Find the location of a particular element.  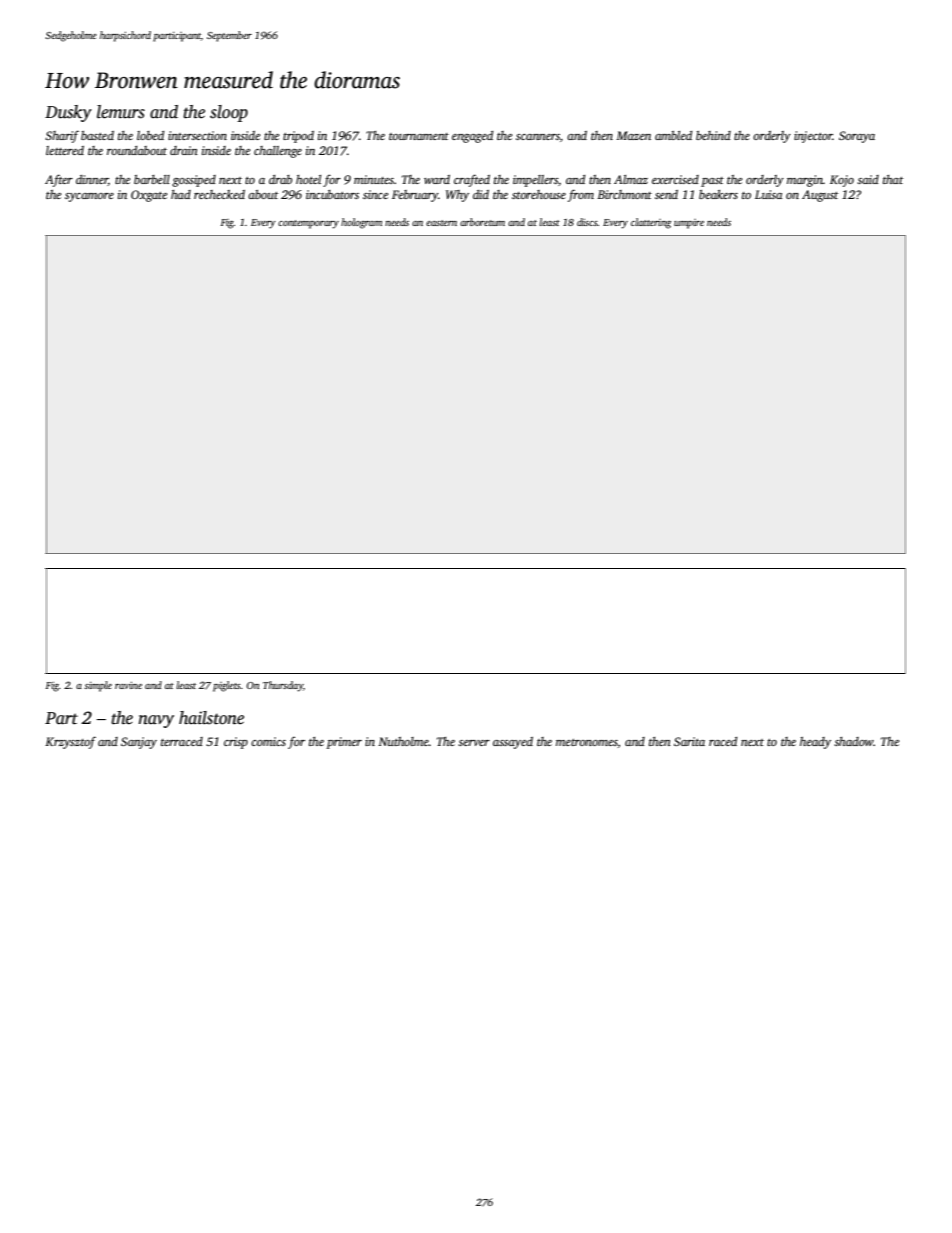

Sarita is located at coordinates (689, 741).
